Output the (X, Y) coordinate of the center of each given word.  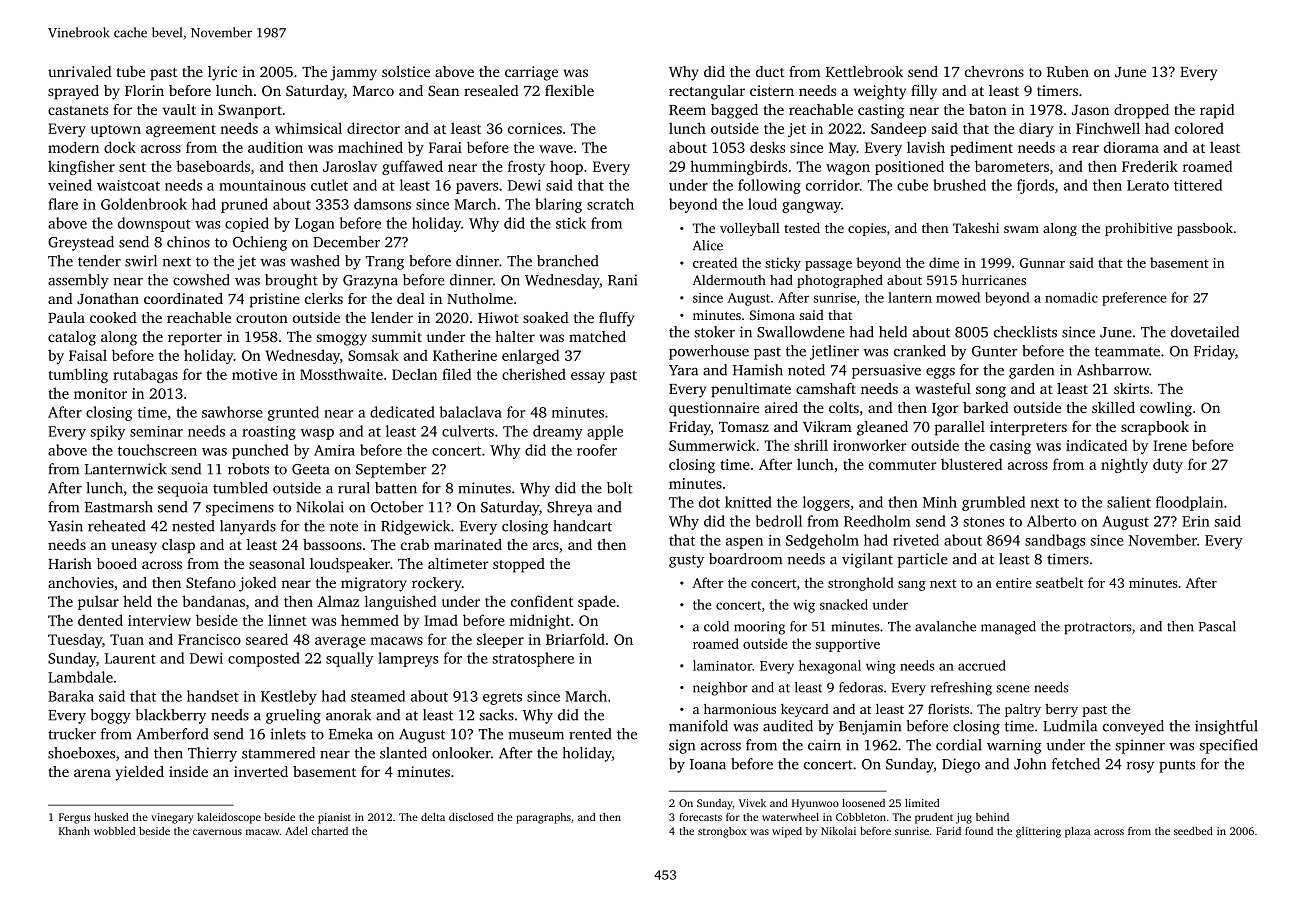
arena (92, 773)
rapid (1217, 111)
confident (542, 601)
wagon (848, 169)
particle (923, 560)
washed (315, 261)
